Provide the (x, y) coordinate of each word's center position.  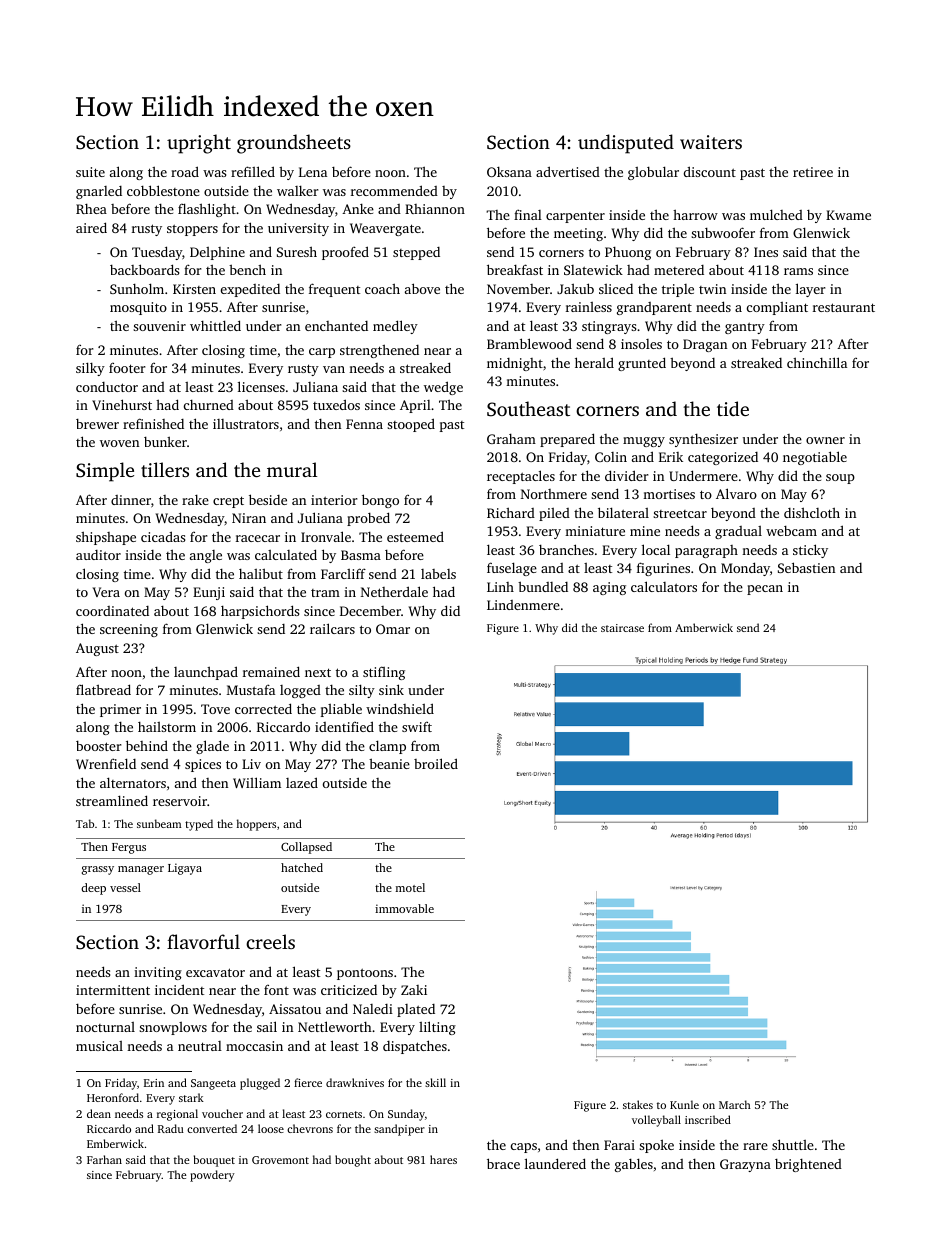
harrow (695, 214)
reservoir (180, 801)
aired (91, 227)
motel (410, 887)
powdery (212, 1176)
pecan (765, 590)
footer (127, 368)
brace (503, 1163)
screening (129, 630)
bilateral (623, 512)
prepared (567, 440)
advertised (568, 171)
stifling (384, 673)
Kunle (684, 1104)
